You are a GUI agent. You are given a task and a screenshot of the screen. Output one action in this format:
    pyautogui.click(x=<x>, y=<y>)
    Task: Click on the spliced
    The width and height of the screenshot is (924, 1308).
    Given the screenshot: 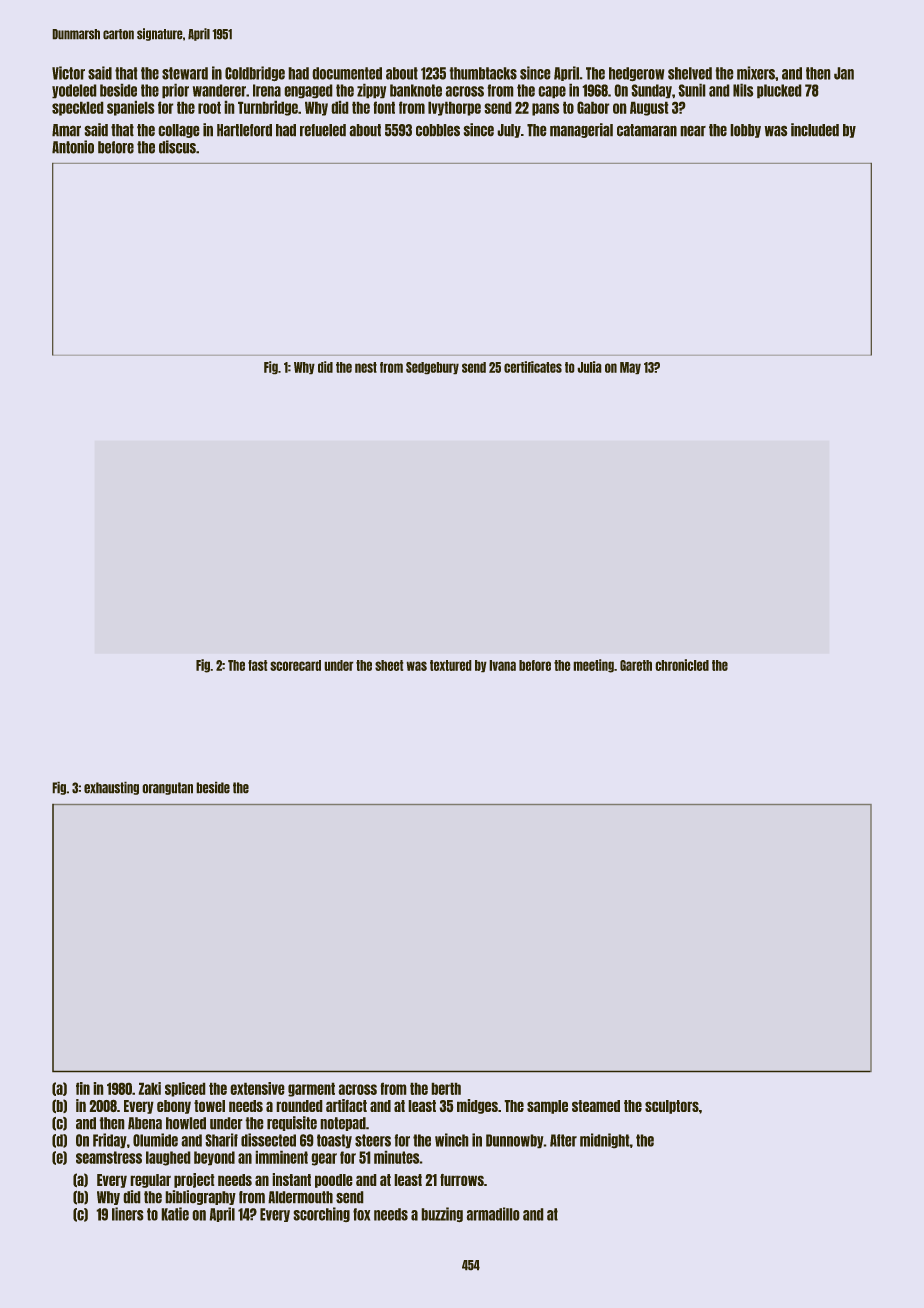 What is the action you would take?
    pyautogui.click(x=185, y=1089)
